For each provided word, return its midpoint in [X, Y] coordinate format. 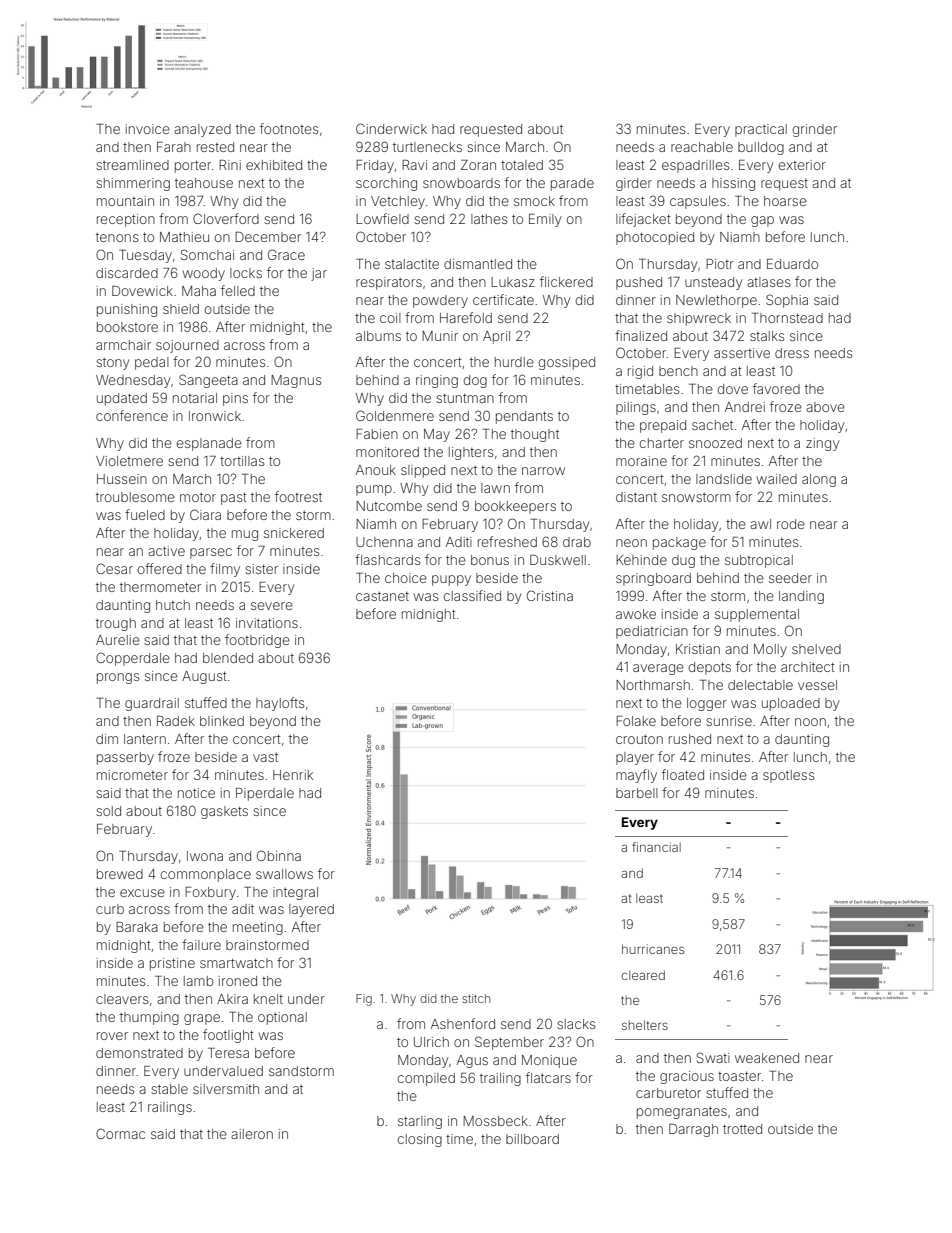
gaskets [224, 812]
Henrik [293, 775]
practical [761, 130]
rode [791, 524]
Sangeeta [208, 381]
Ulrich [431, 1042]
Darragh [693, 1130]
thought [535, 435]
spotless [788, 776]
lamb [198, 981]
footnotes [289, 128]
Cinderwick [391, 128]
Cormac [120, 1133]
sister [261, 569]
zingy [822, 444]
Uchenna [384, 542]
